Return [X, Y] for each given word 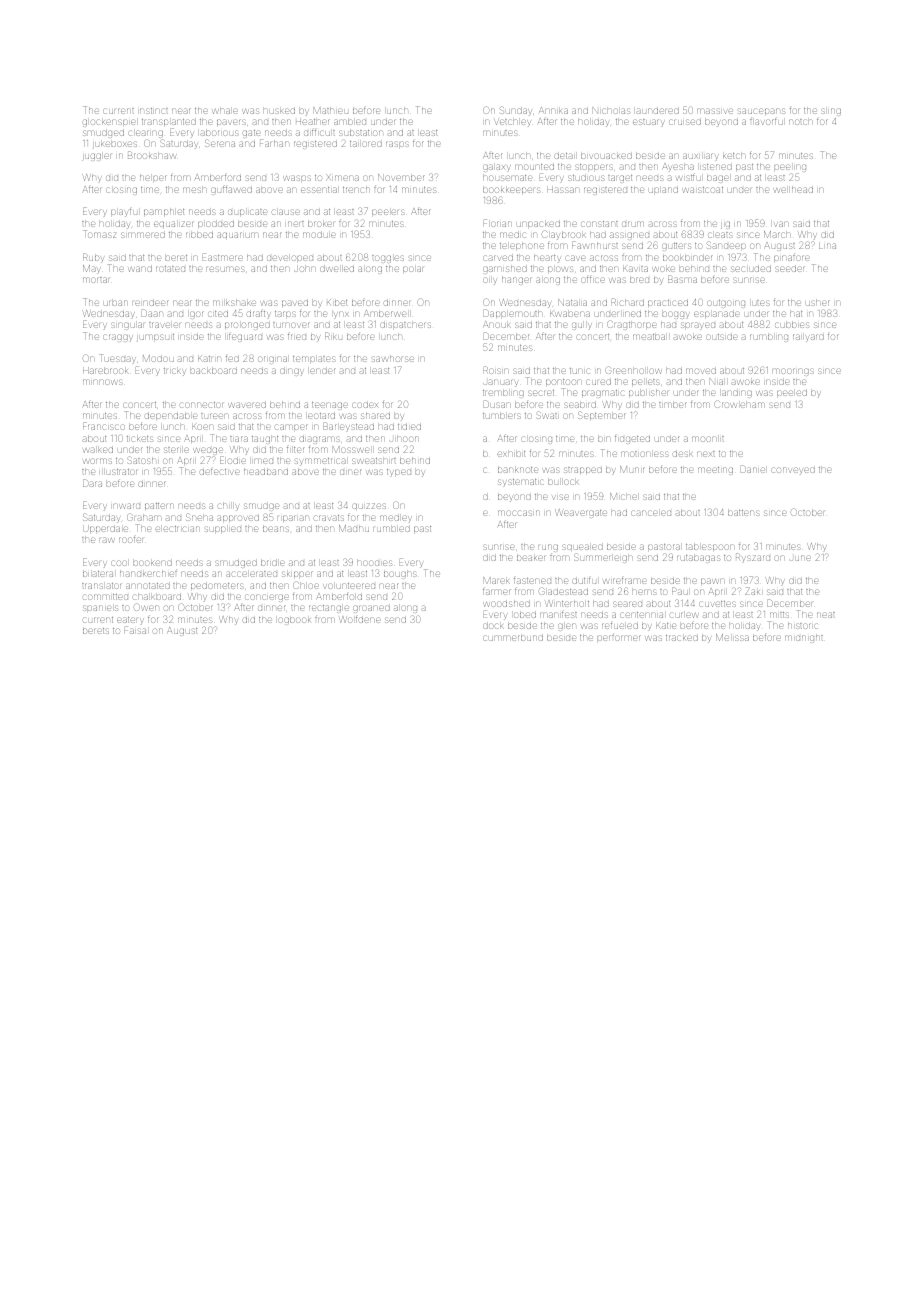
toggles [388, 259]
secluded [751, 269]
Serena [220, 143]
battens [743, 513]
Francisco [104, 426]
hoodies [374, 563]
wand [140, 269]
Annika [553, 110]
